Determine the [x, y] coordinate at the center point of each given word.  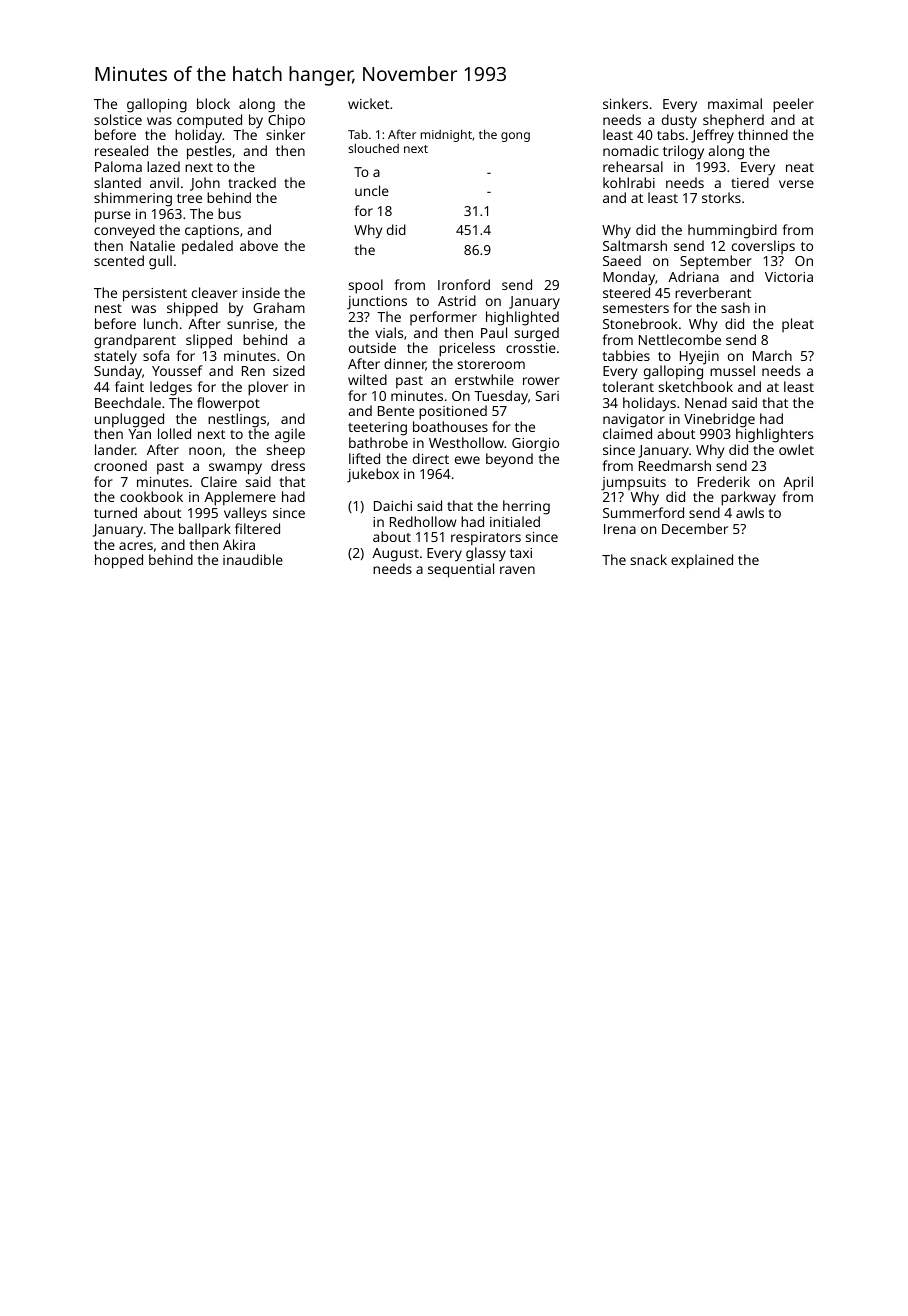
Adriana [693, 276]
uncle [372, 190]
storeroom [491, 364]
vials [389, 332]
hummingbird [732, 231]
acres [136, 546]
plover [268, 388]
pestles [209, 152]
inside [261, 292]
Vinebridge [719, 420]
